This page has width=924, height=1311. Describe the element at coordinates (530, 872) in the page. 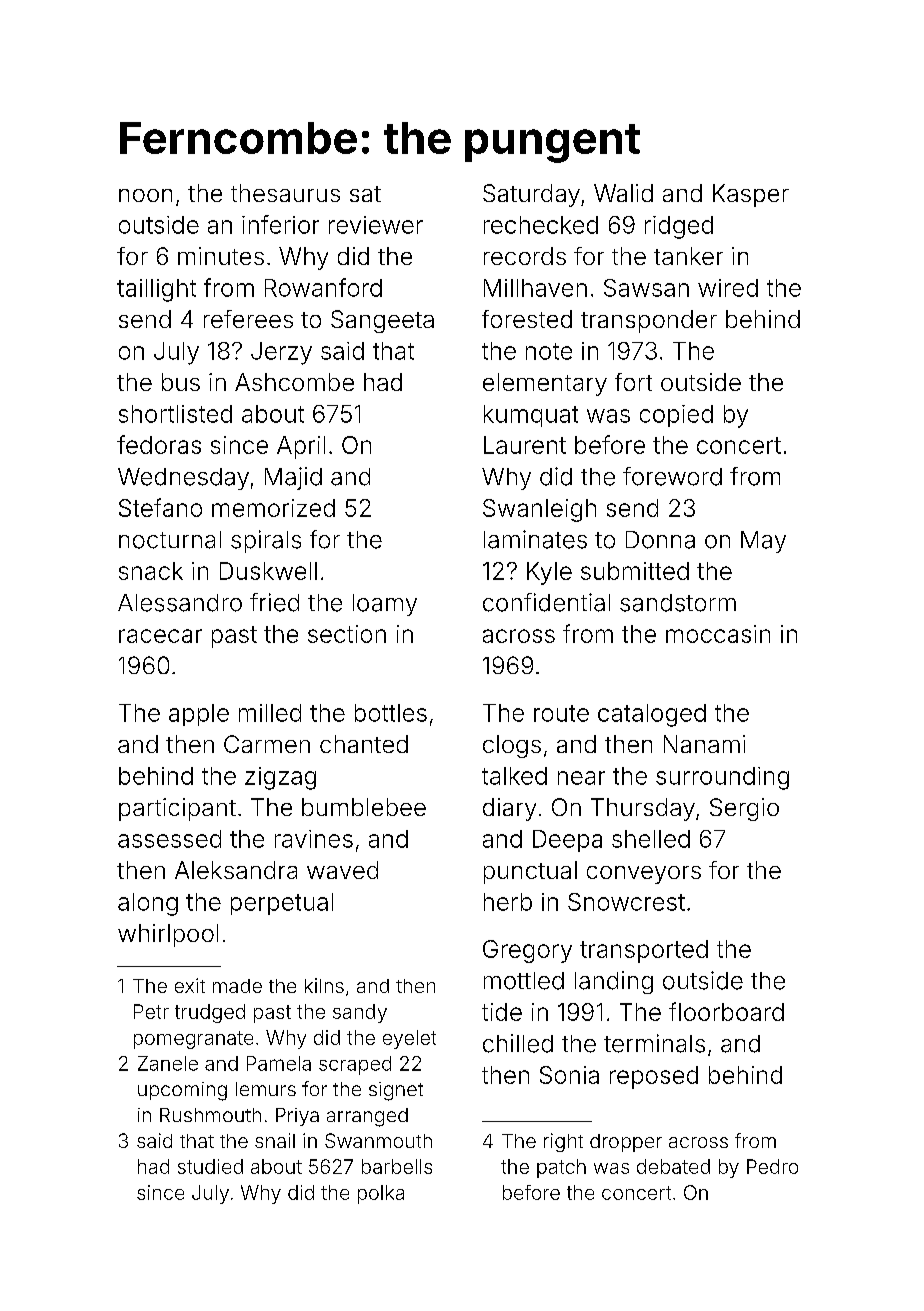

I see `punctual` at that location.
